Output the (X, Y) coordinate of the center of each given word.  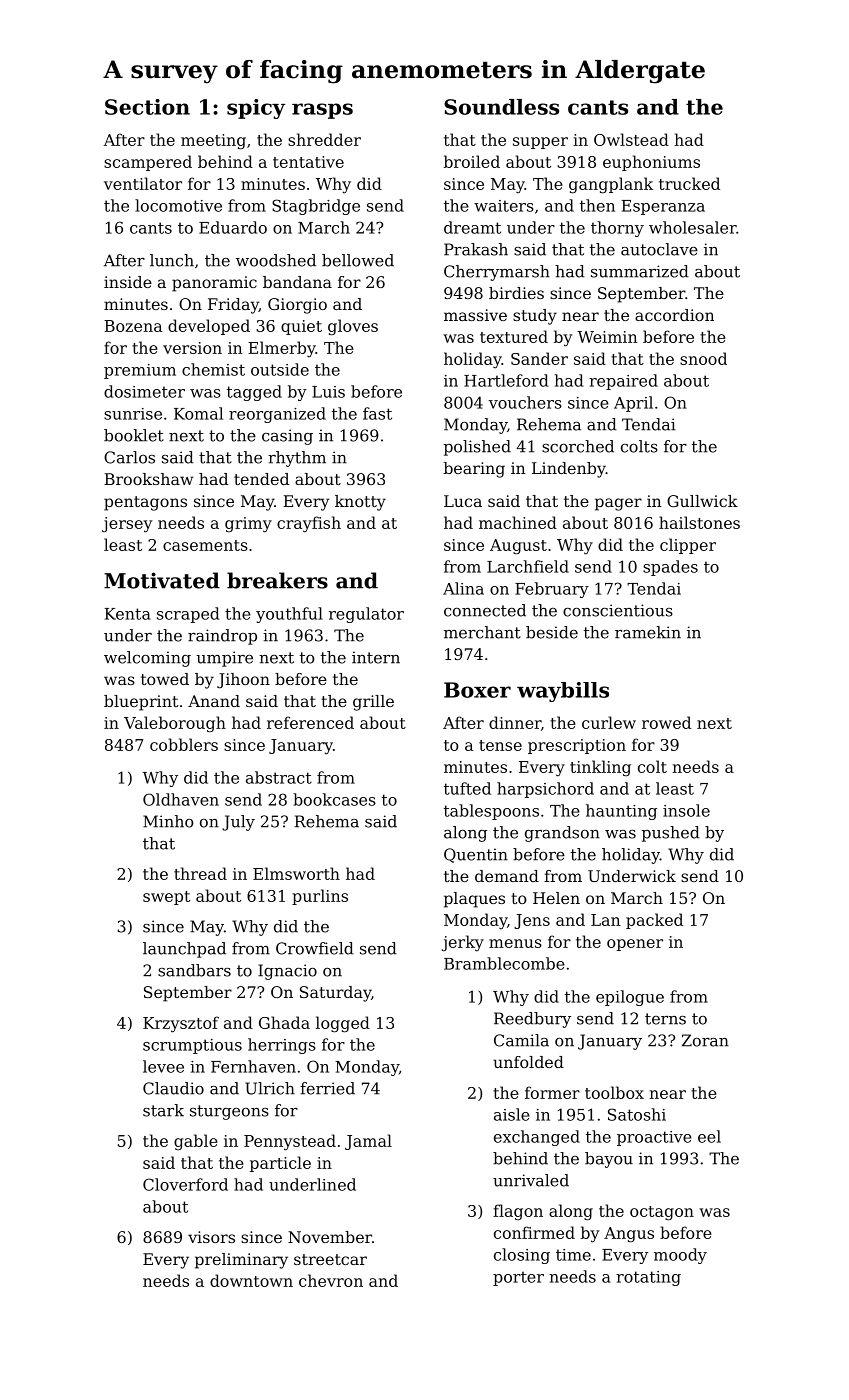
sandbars (194, 970)
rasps (322, 111)
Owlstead (631, 139)
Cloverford (185, 1184)
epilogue (630, 998)
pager (618, 504)
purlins (320, 897)
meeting (213, 142)
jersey (127, 525)
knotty (360, 503)
